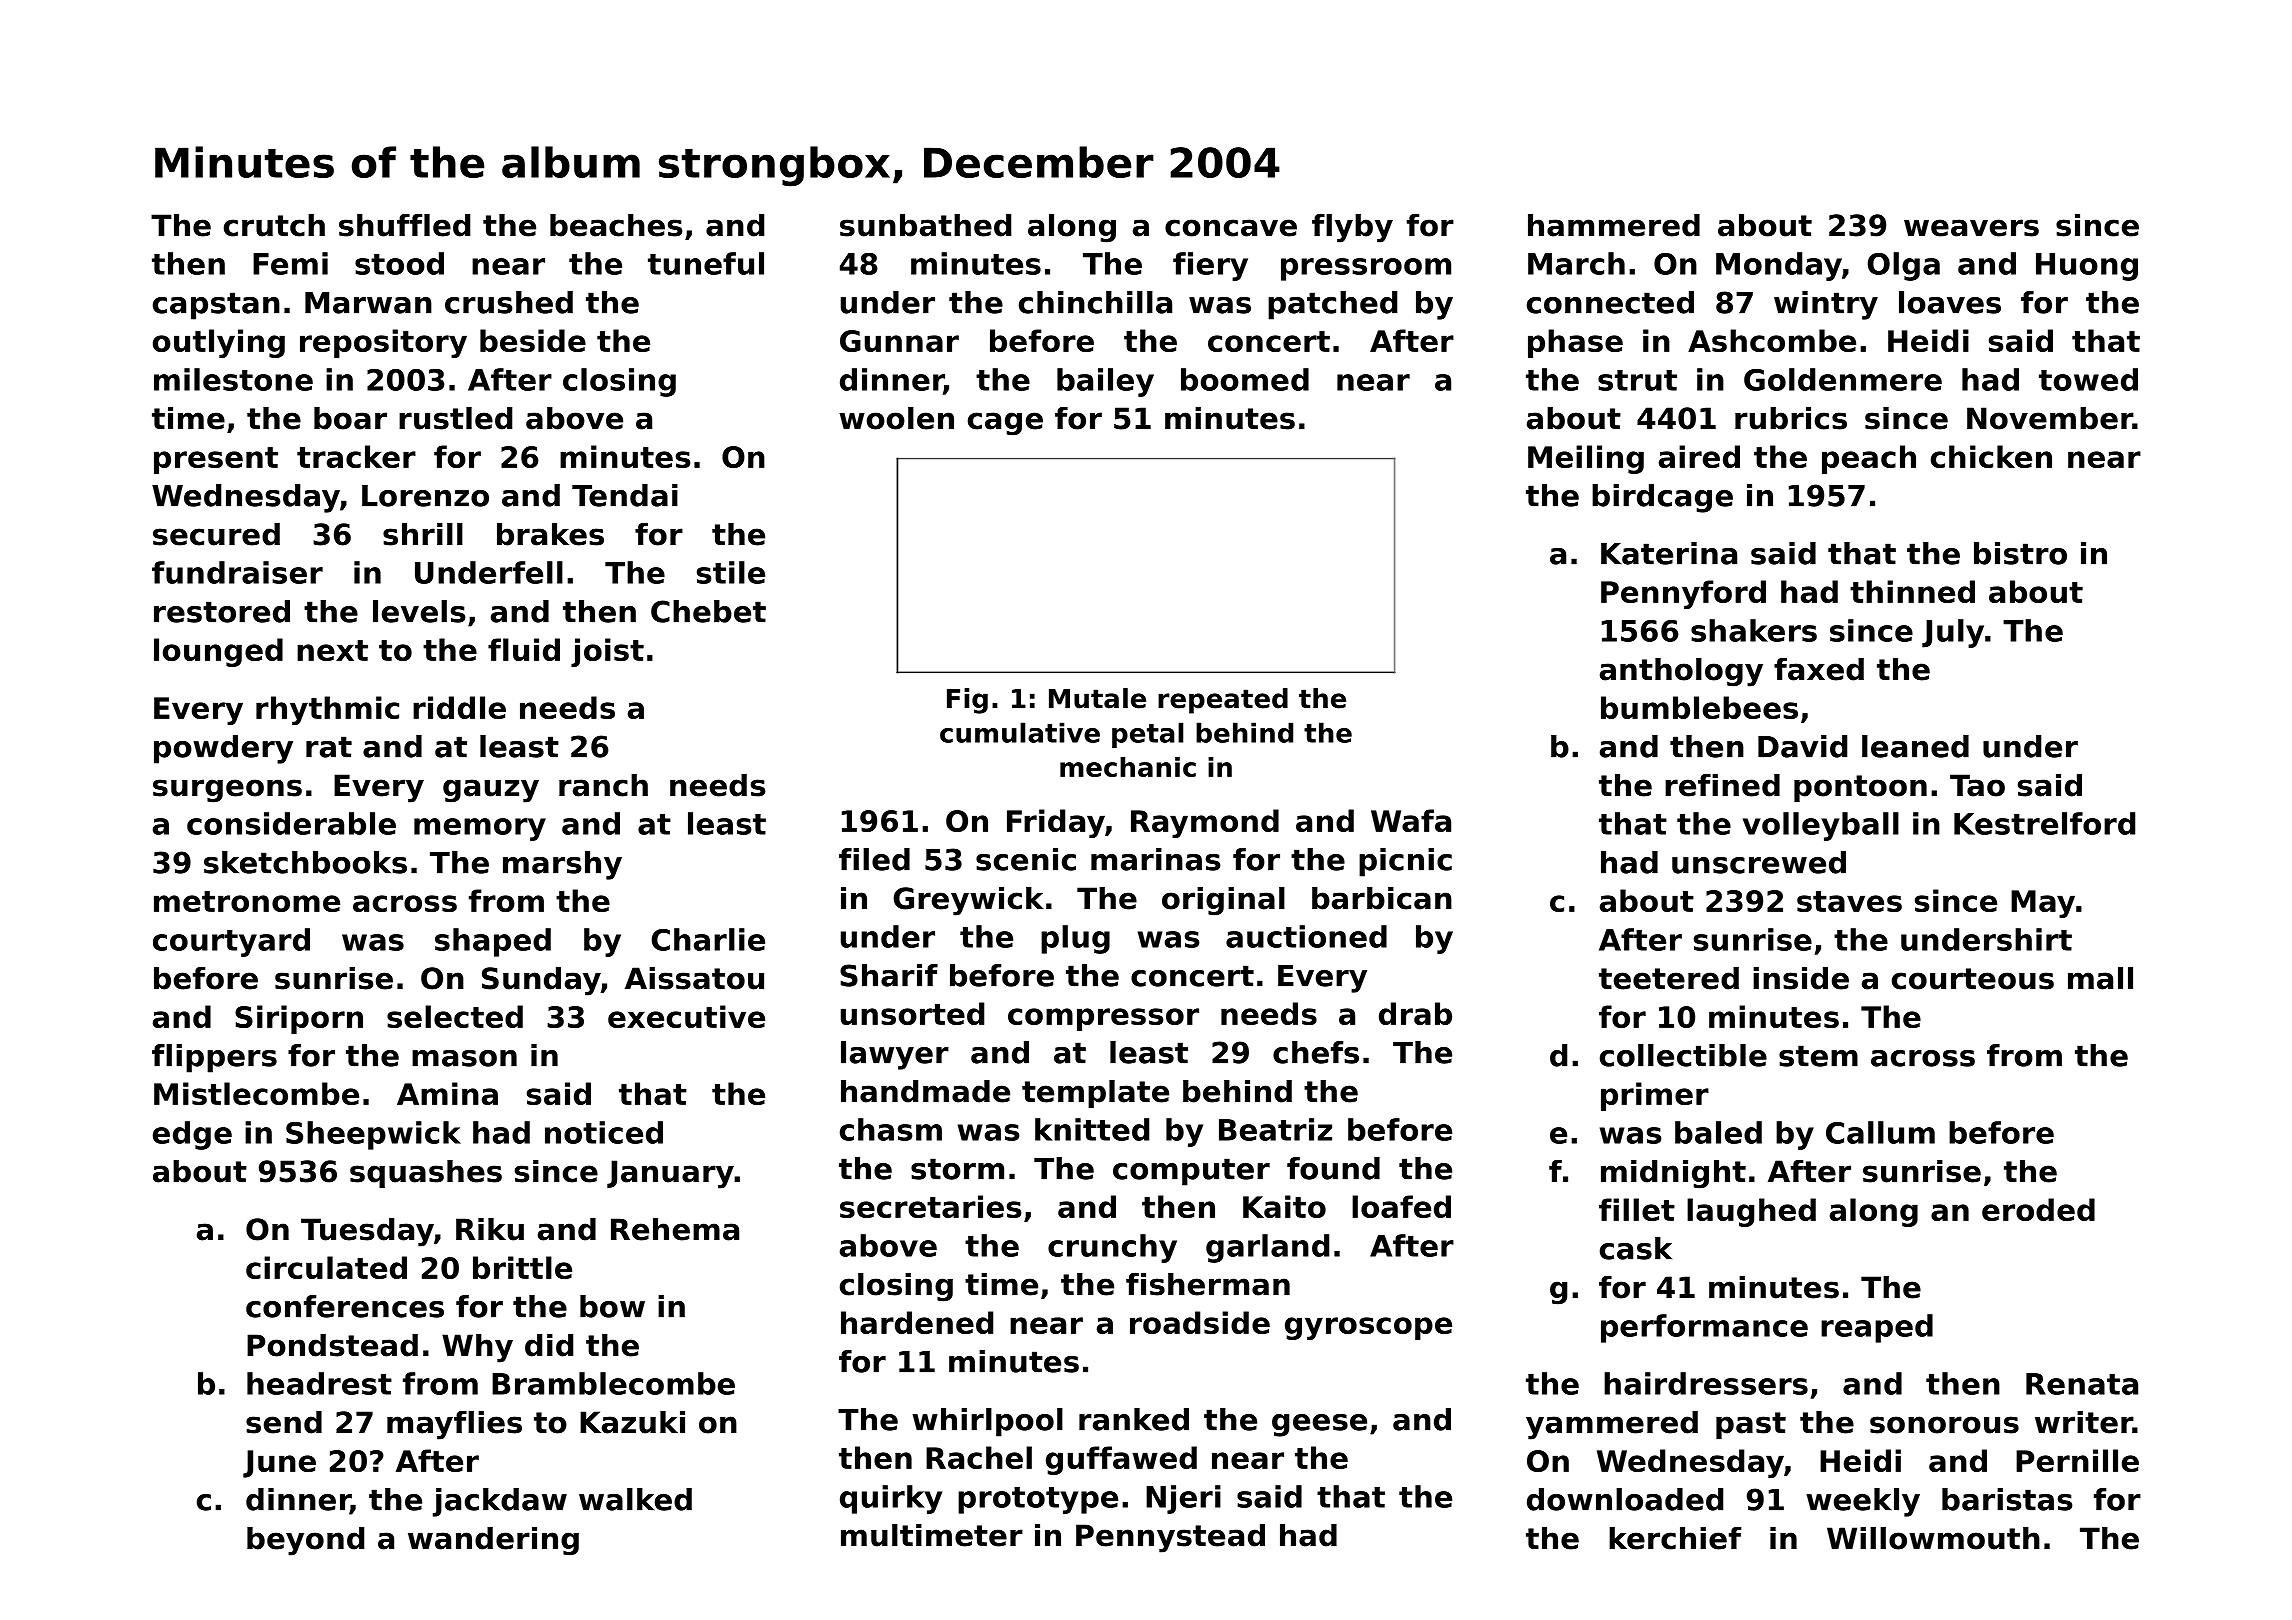 Image resolution: width=2292 pixels, height=1620 pixels. What do you see at coordinates (1915, 746) in the screenshot?
I see `leaned` at bounding box center [1915, 746].
